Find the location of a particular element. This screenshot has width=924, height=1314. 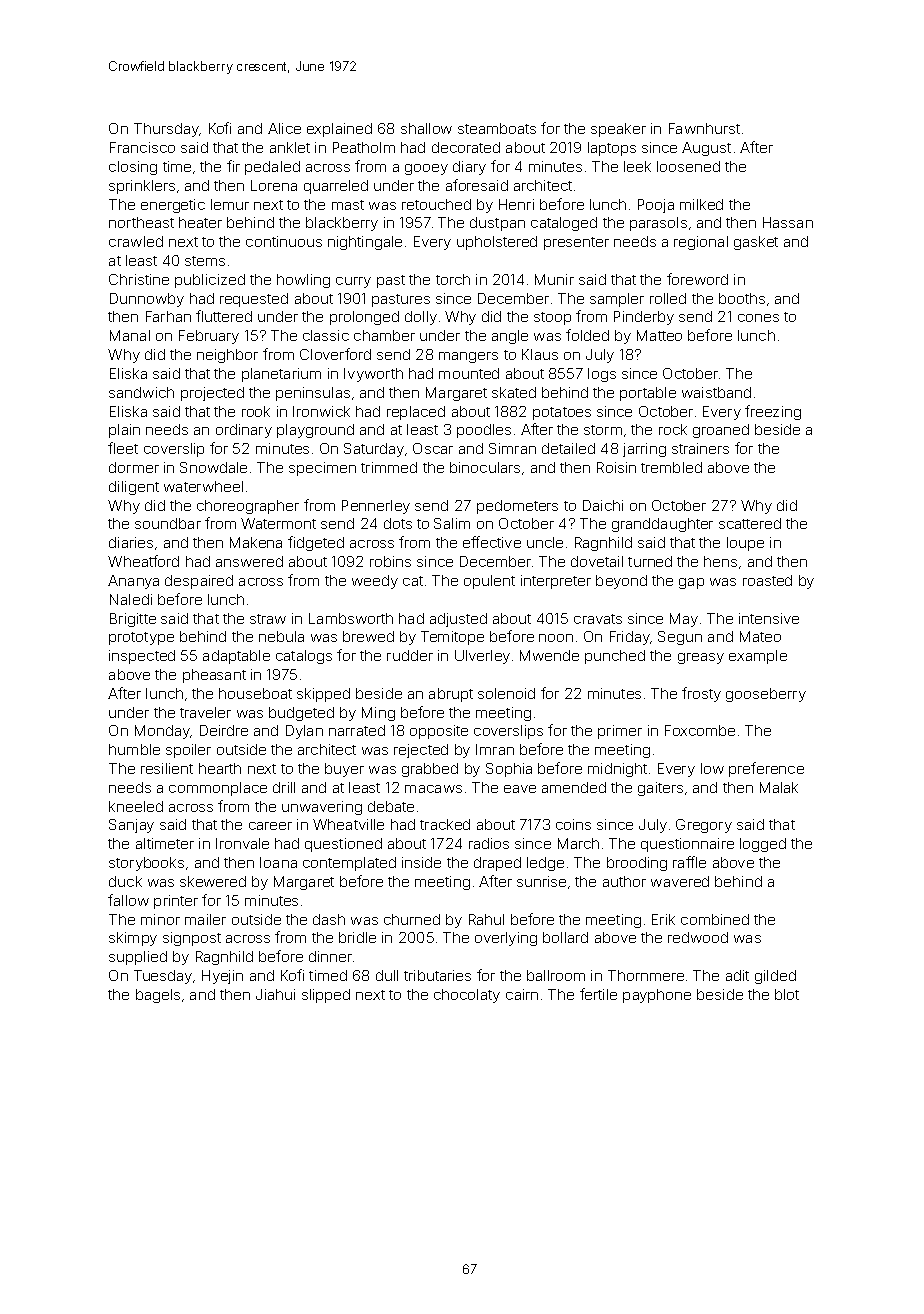

skated is located at coordinates (514, 392).
